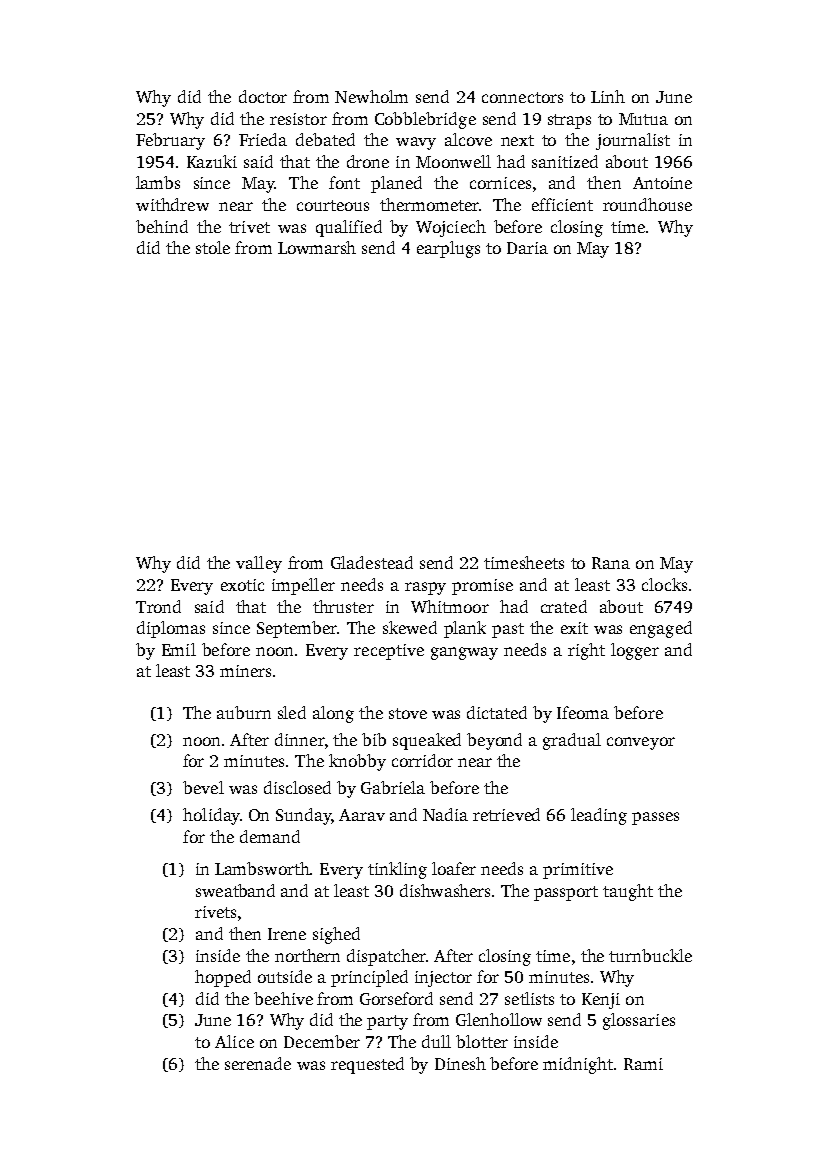  I want to click on gradual, so click(572, 741).
